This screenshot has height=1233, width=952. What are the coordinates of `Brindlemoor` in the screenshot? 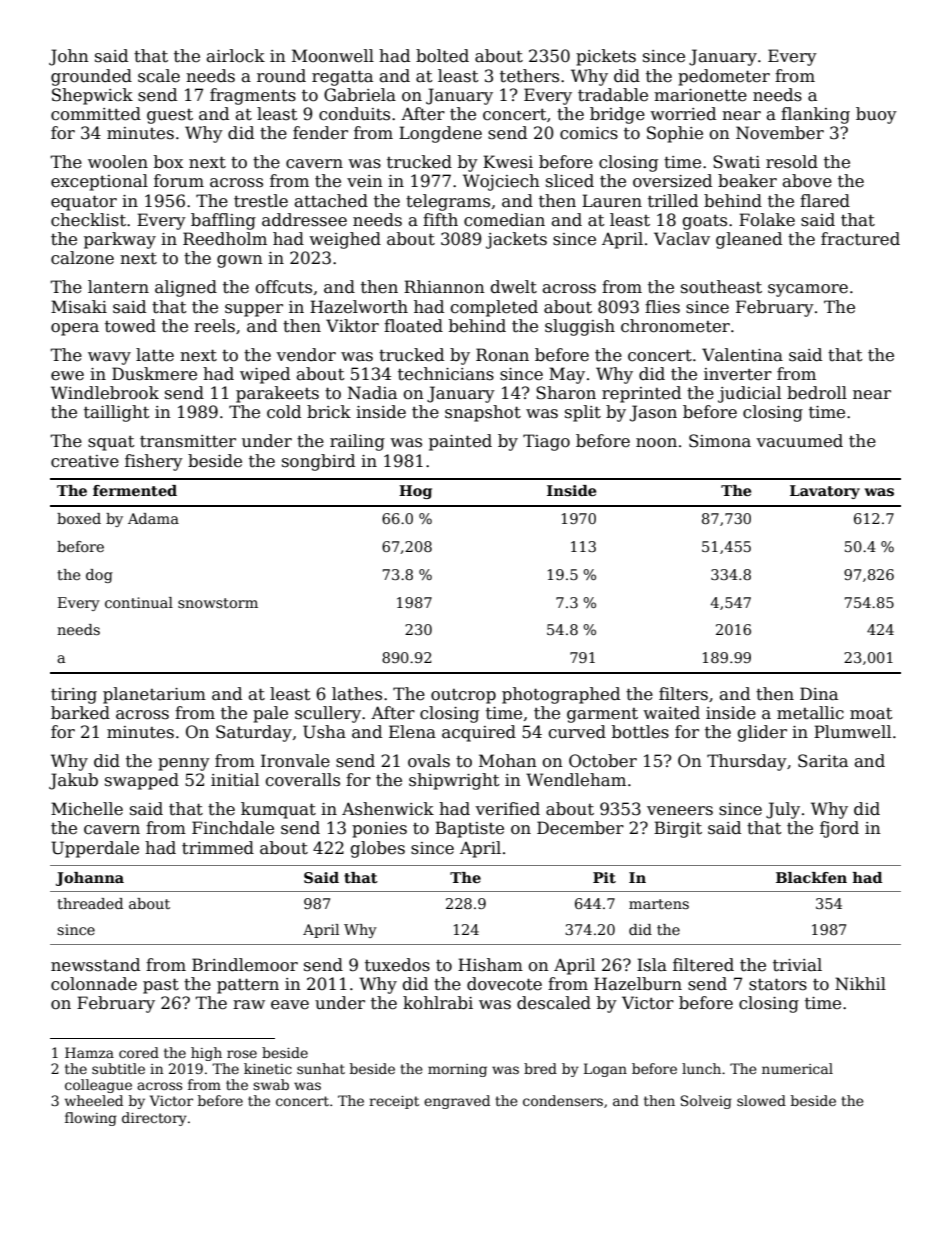 It's located at (245, 965).
